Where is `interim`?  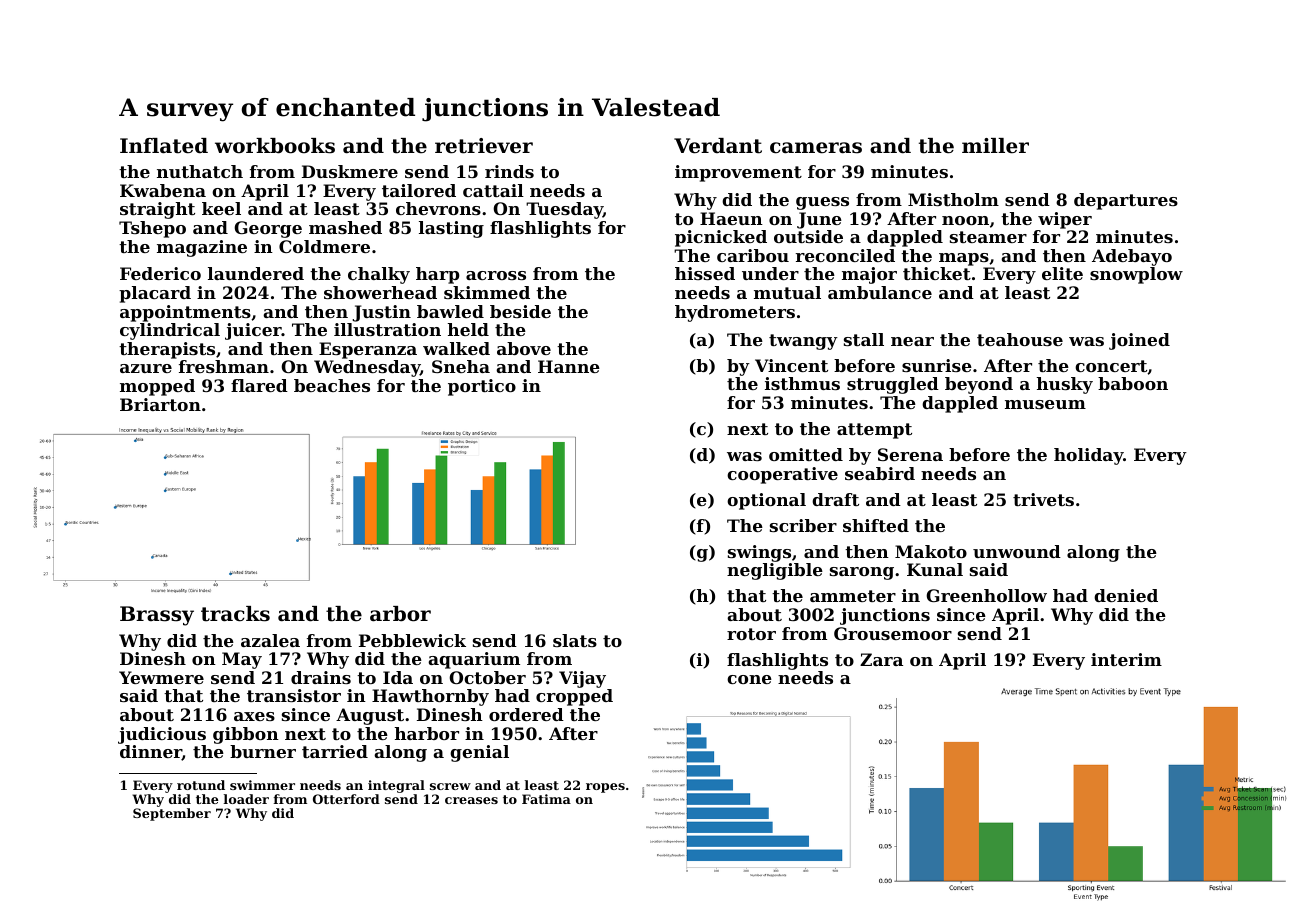
interim is located at coordinates (1126, 659).
